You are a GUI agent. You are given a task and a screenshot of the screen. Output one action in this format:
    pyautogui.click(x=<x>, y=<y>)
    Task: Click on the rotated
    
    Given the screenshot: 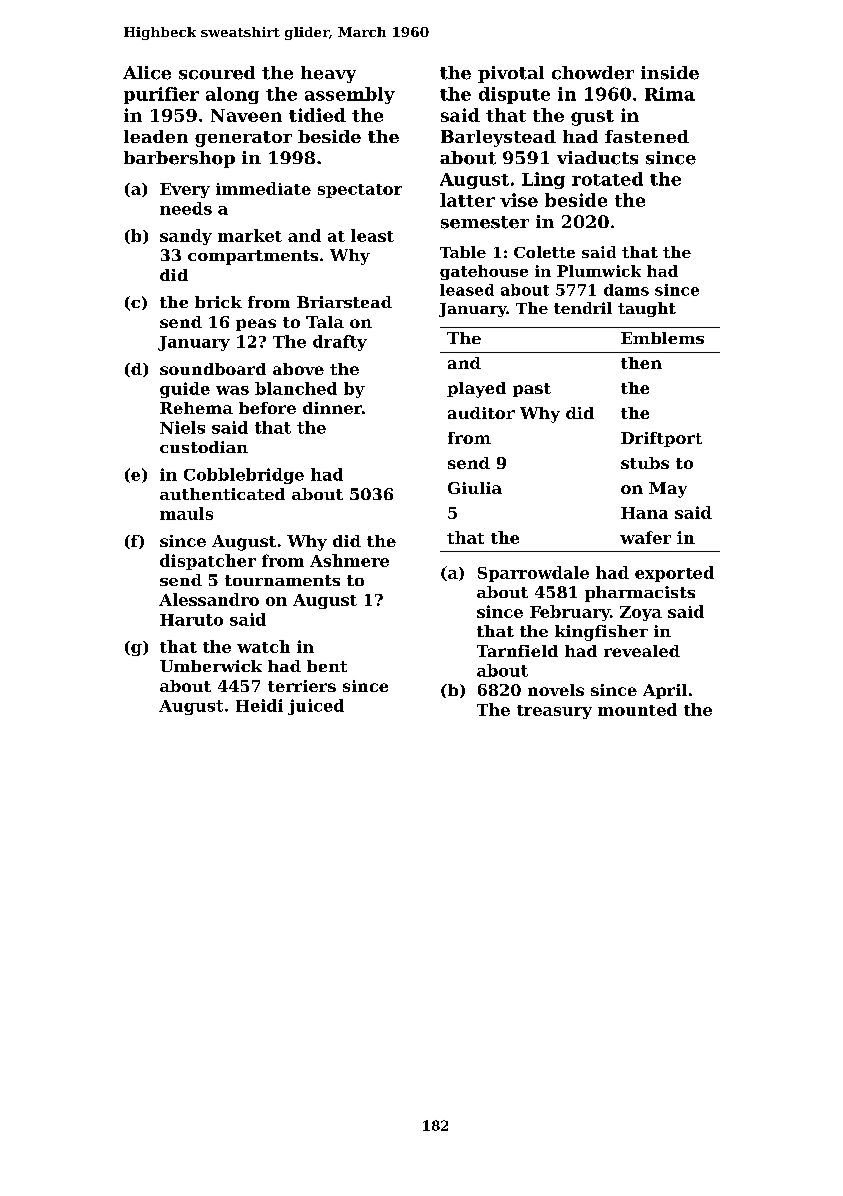 What is the action you would take?
    pyautogui.click(x=607, y=179)
